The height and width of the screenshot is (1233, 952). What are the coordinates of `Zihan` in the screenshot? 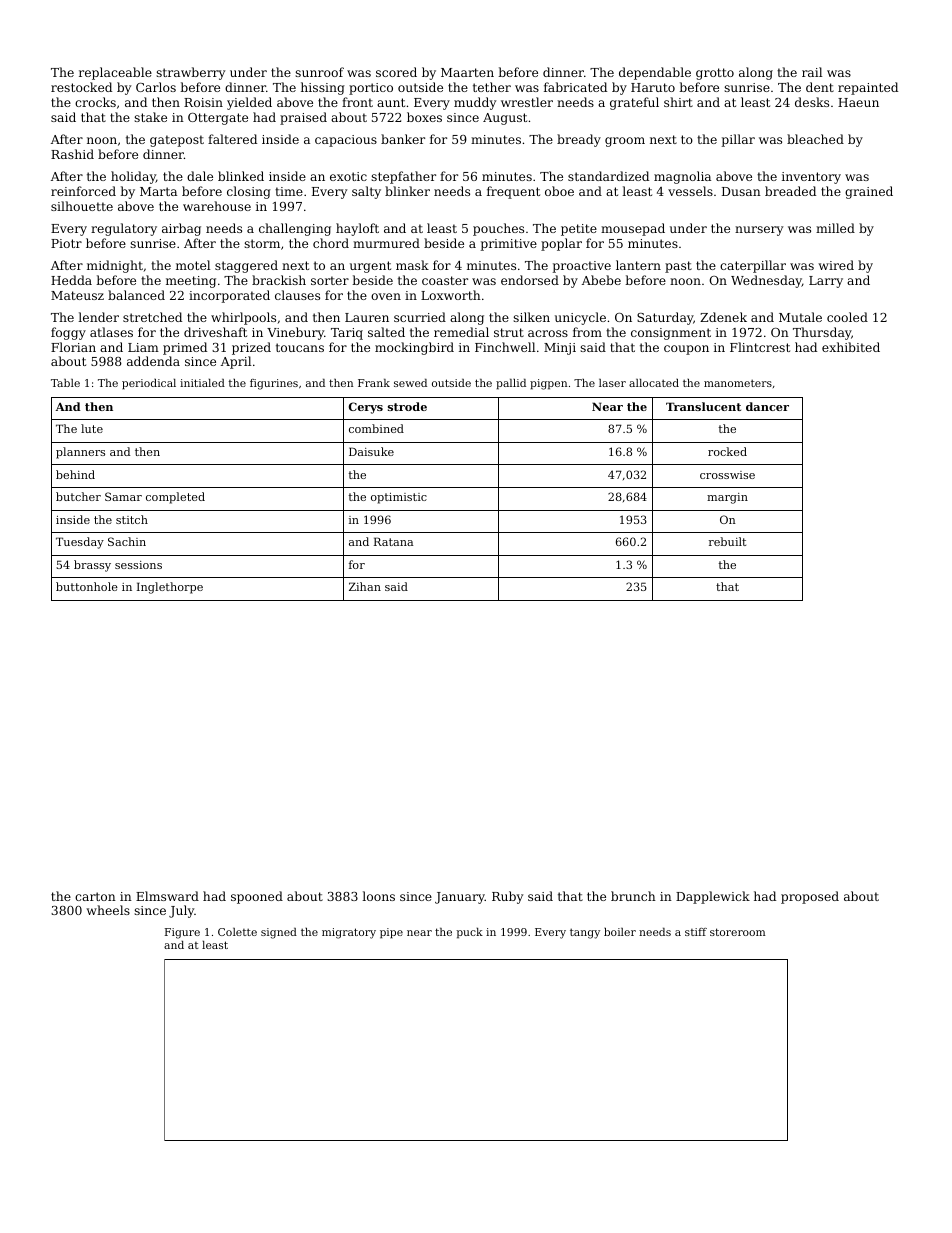 It's located at (365, 586).
